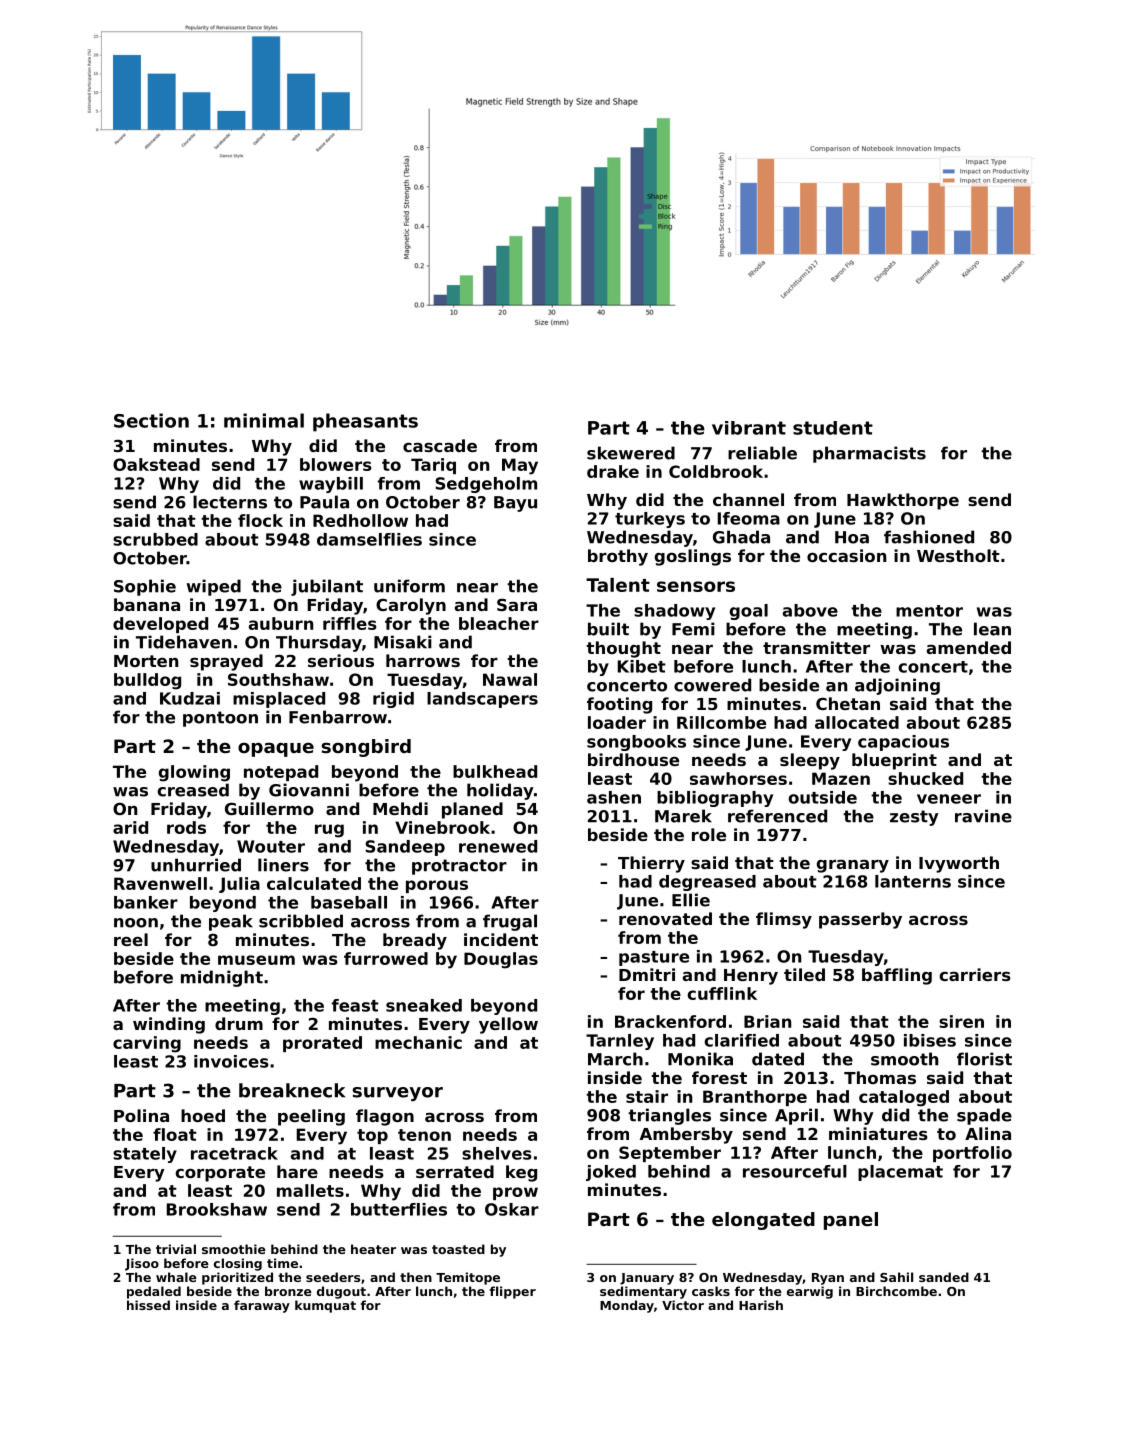  Describe the element at coordinates (217, 1209) in the document. I see `Brookshaw` at that location.
